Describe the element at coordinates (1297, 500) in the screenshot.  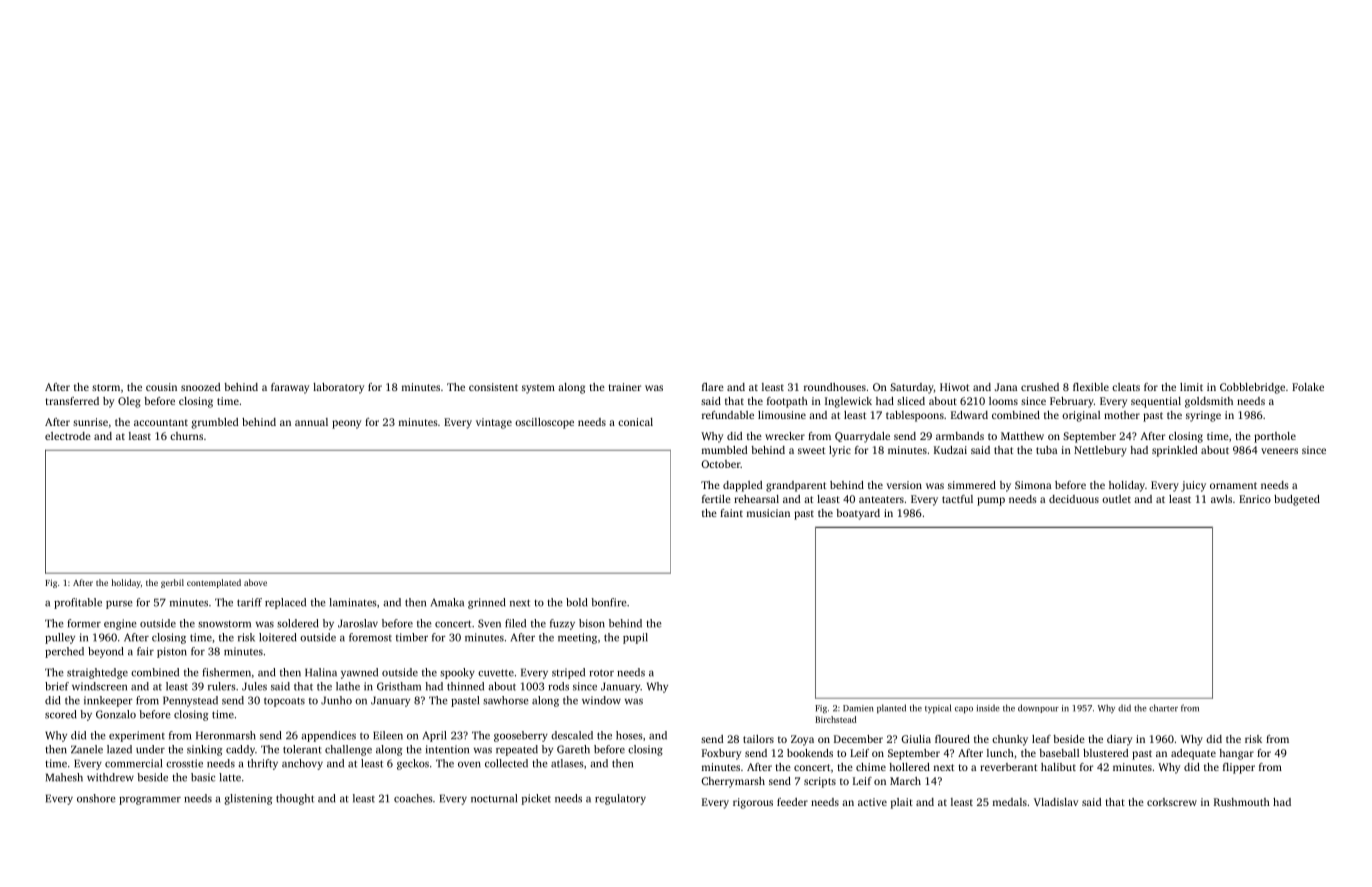
I see `budgeted` at that location.
